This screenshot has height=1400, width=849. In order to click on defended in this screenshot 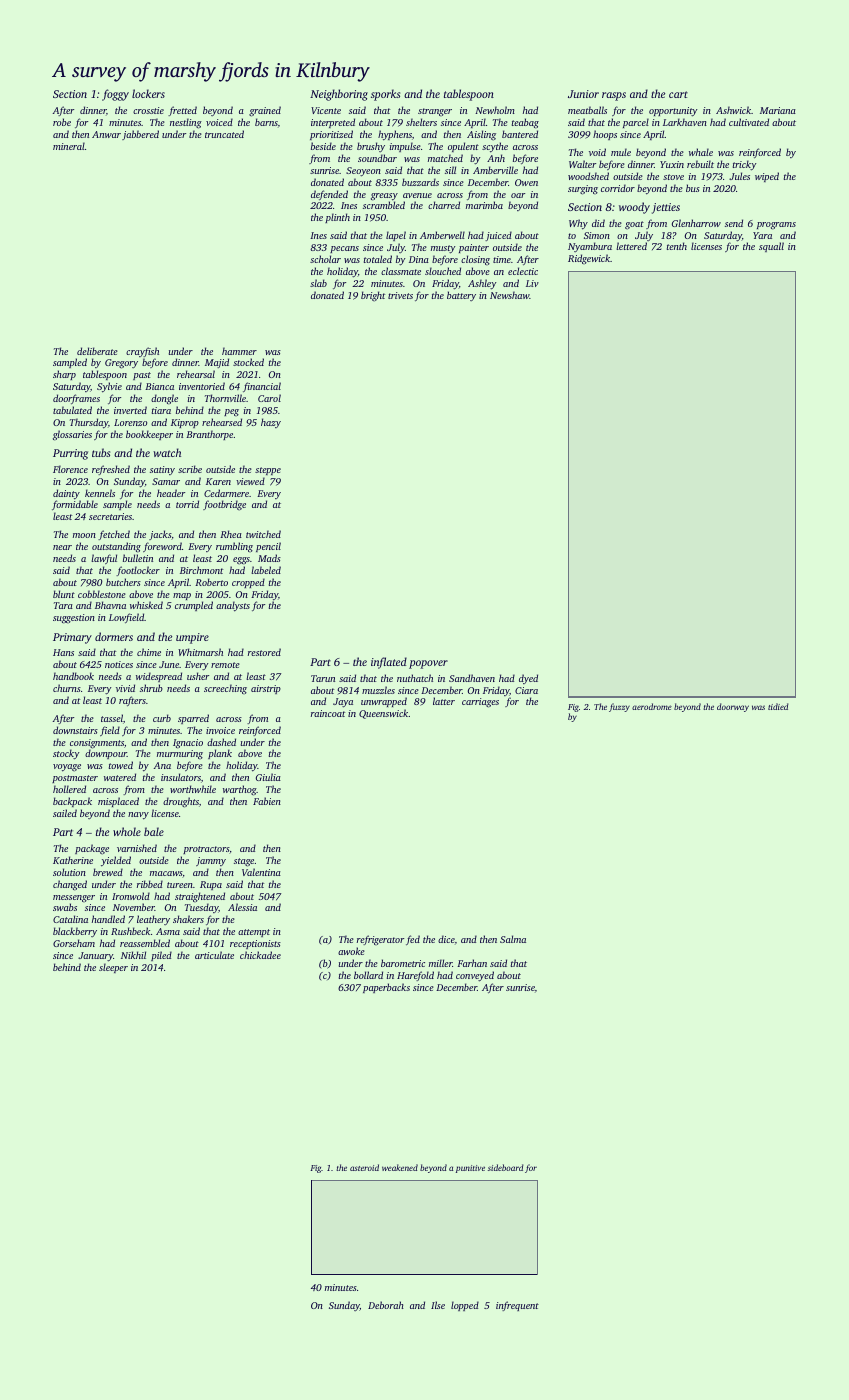, I will do `click(329, 195)`.
